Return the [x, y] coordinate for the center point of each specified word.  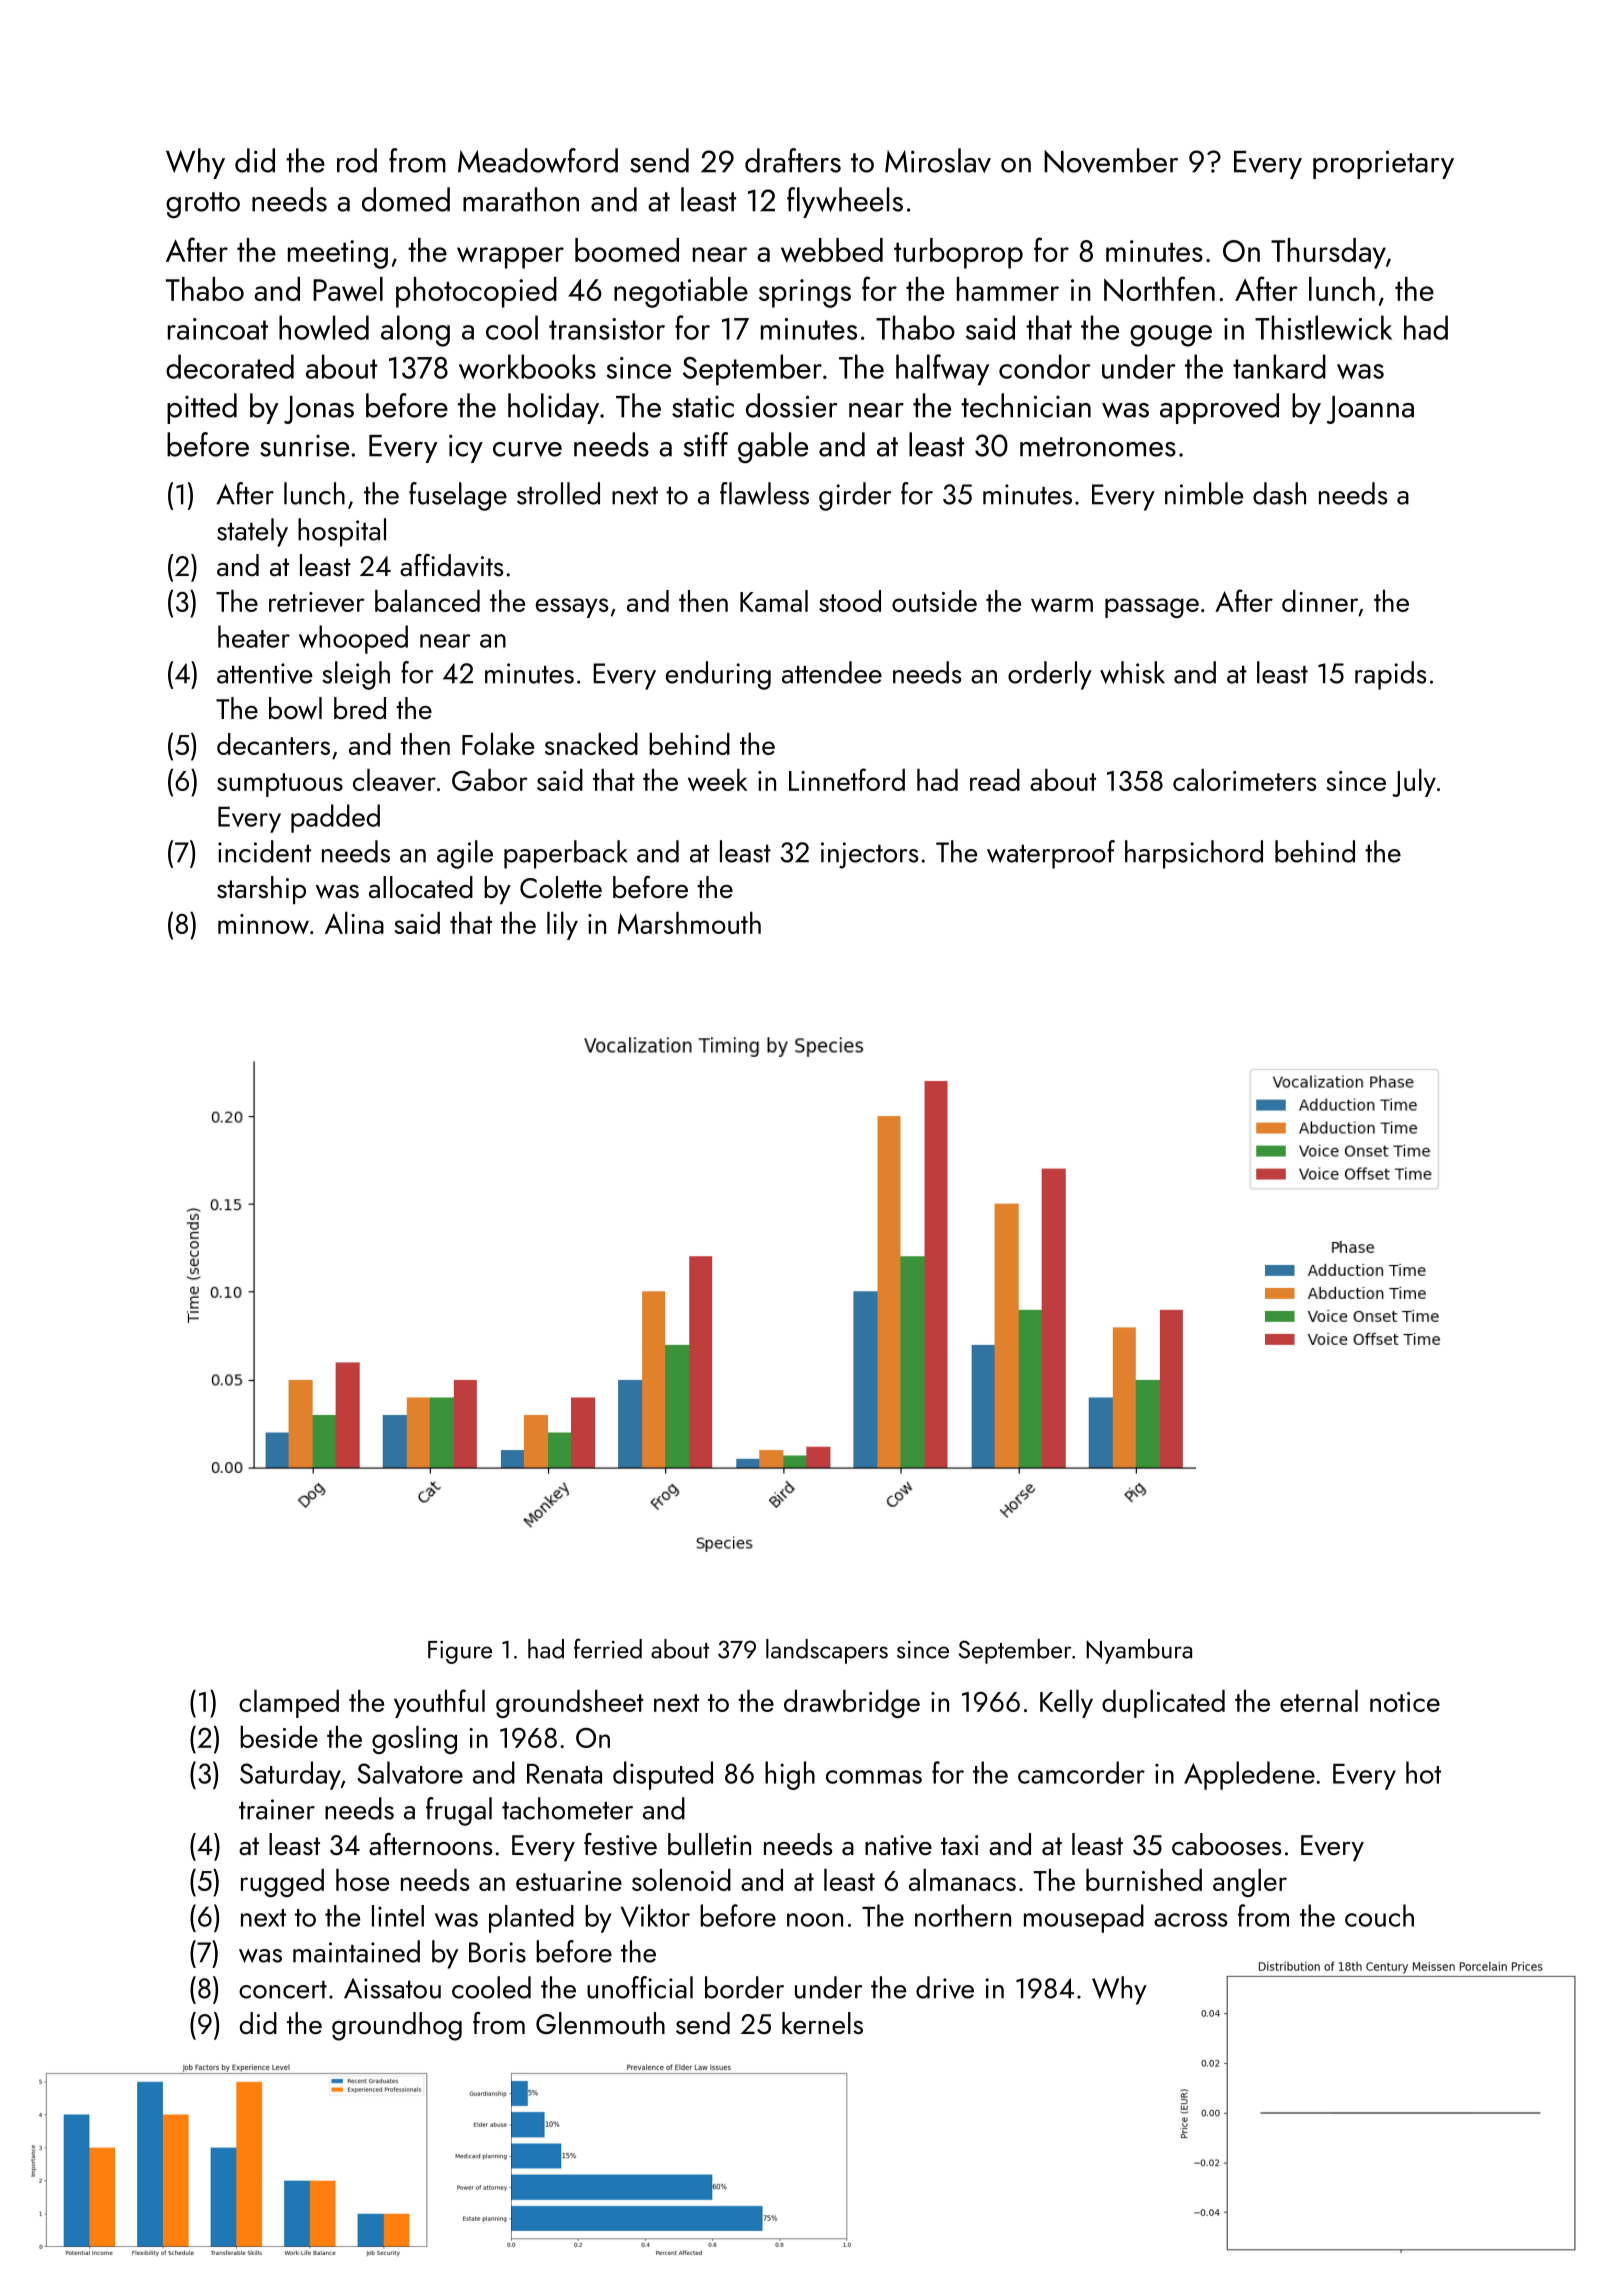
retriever [317, 602]
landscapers [827, 1651]
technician [1026, 405]
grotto [203, 205]
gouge [1171, 336]
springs [805, 293]
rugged [282, 1883]
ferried [608, 1648]
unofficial [640, 1987]
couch [1379, 1915]
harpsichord [1194, 854]
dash [1279, 493]
